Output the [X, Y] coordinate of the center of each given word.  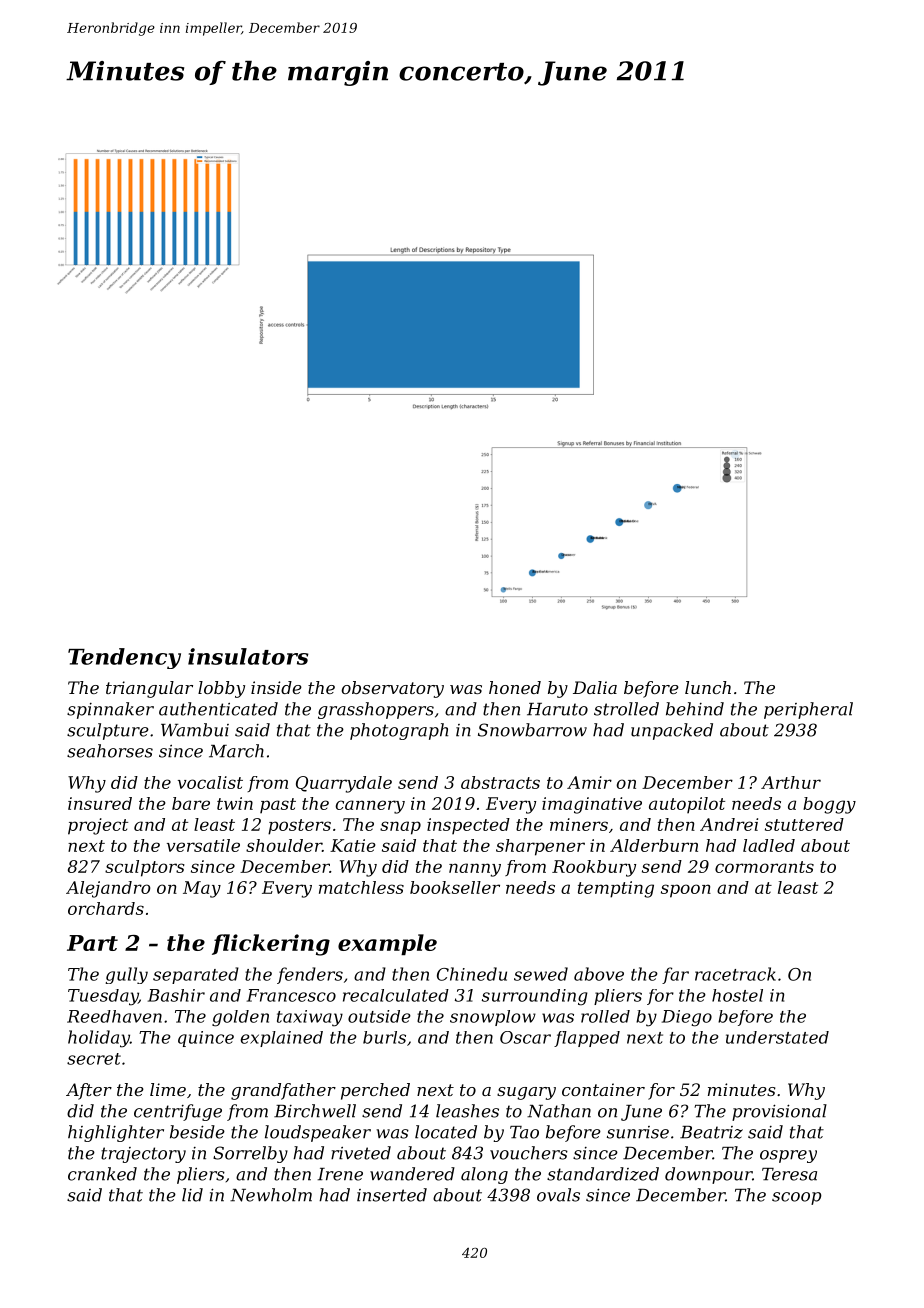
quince [206, 1039]
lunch [708, 687]
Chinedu [472, 974]
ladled [769, 845]
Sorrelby [250, 1154]
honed [515, 687]
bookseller [455, 887]
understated [777, 1037]
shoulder [284, 845]
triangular [149, 689]
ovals [558, 1195]
